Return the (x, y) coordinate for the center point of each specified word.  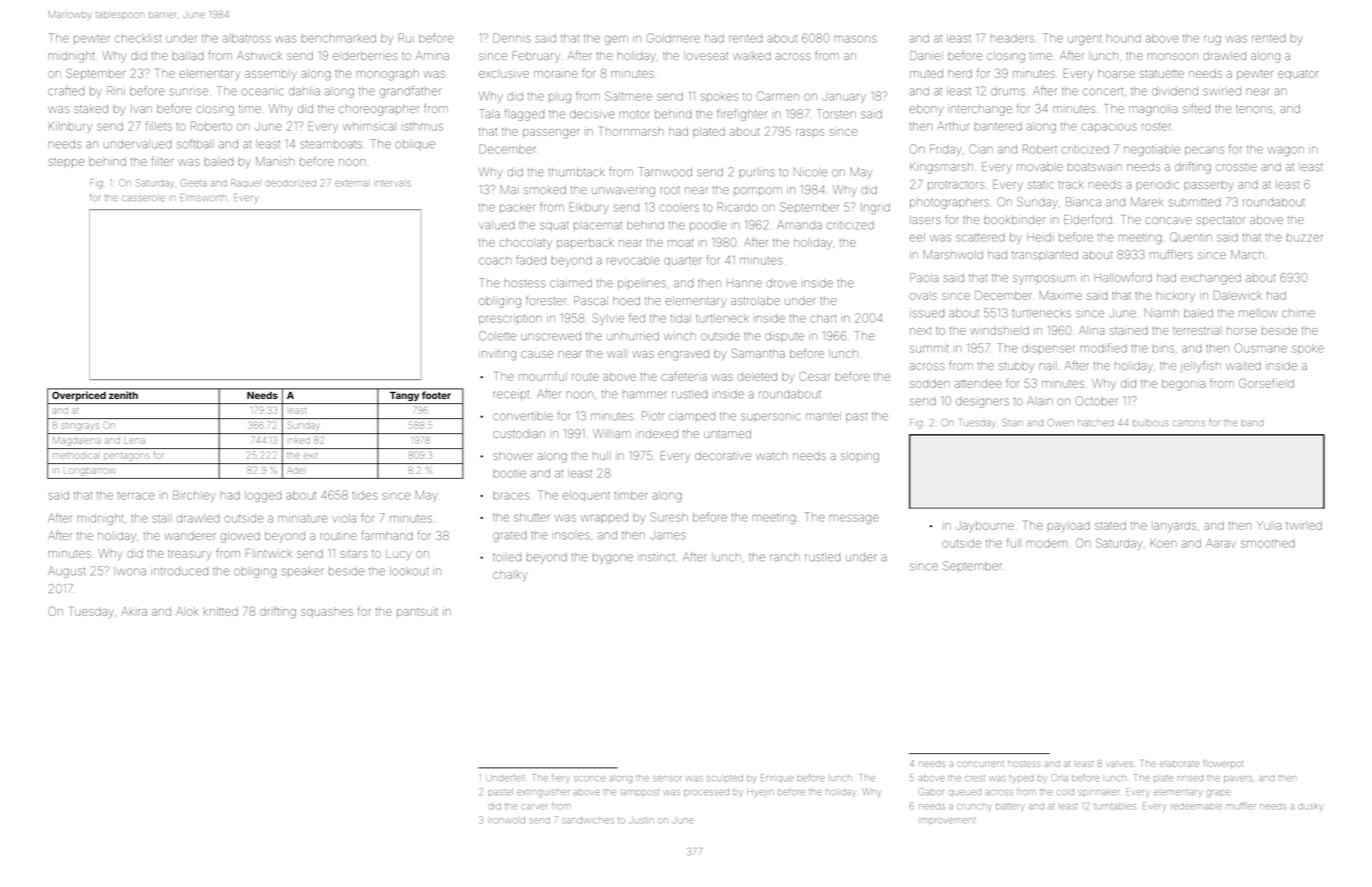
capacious (1109, 128)
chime (1298, 313)
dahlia (304, 91)
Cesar (814, 376)
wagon (1286, 151)
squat (554, 226)
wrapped (604, 517)
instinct (656, 558)
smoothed (1268, 543)
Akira (134, 611)
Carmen (778, 96)
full (1014, 543)
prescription (510, 320)
